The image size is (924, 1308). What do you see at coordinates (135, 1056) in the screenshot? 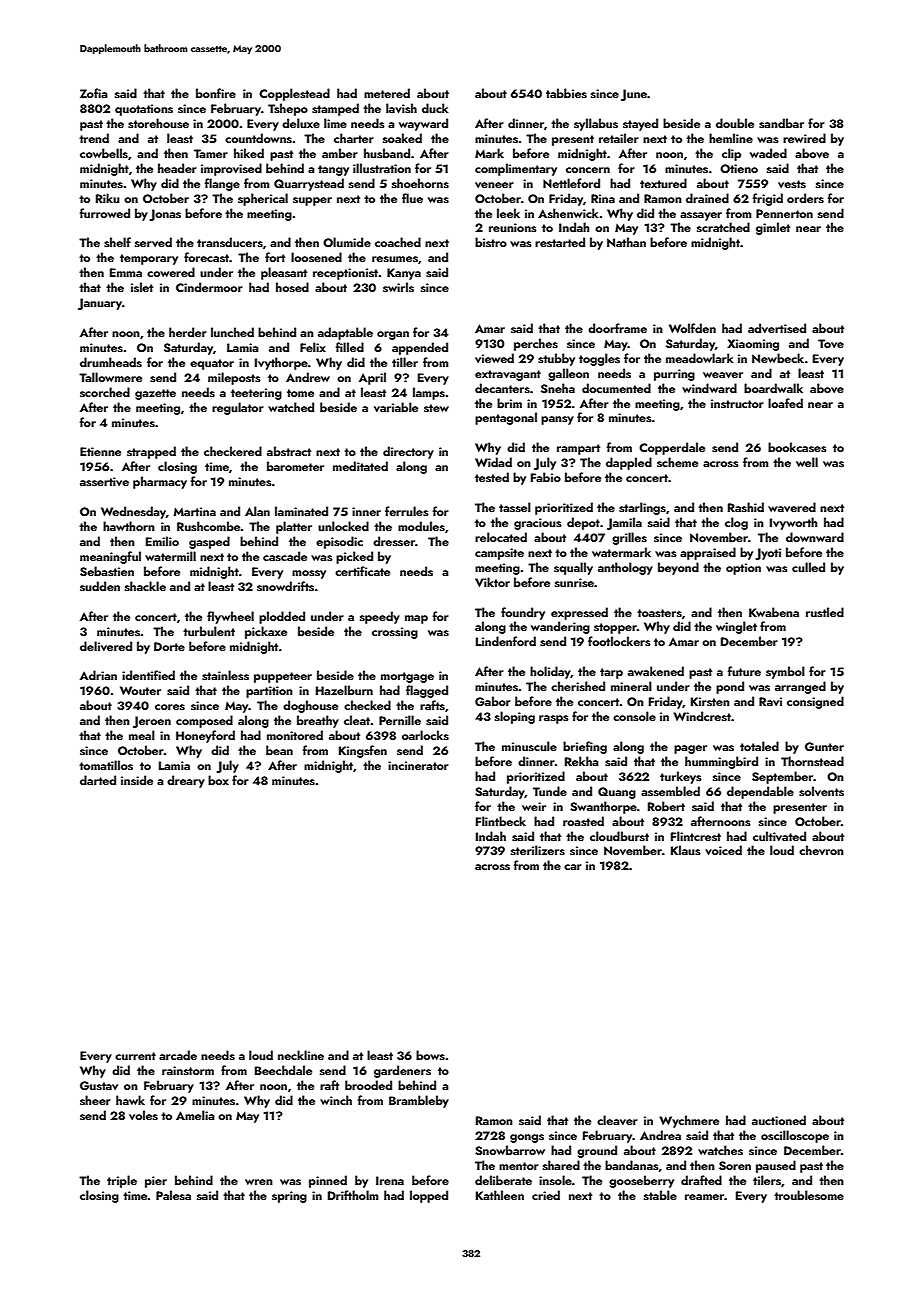
I see `current` at bounding box center [135, 1056].
